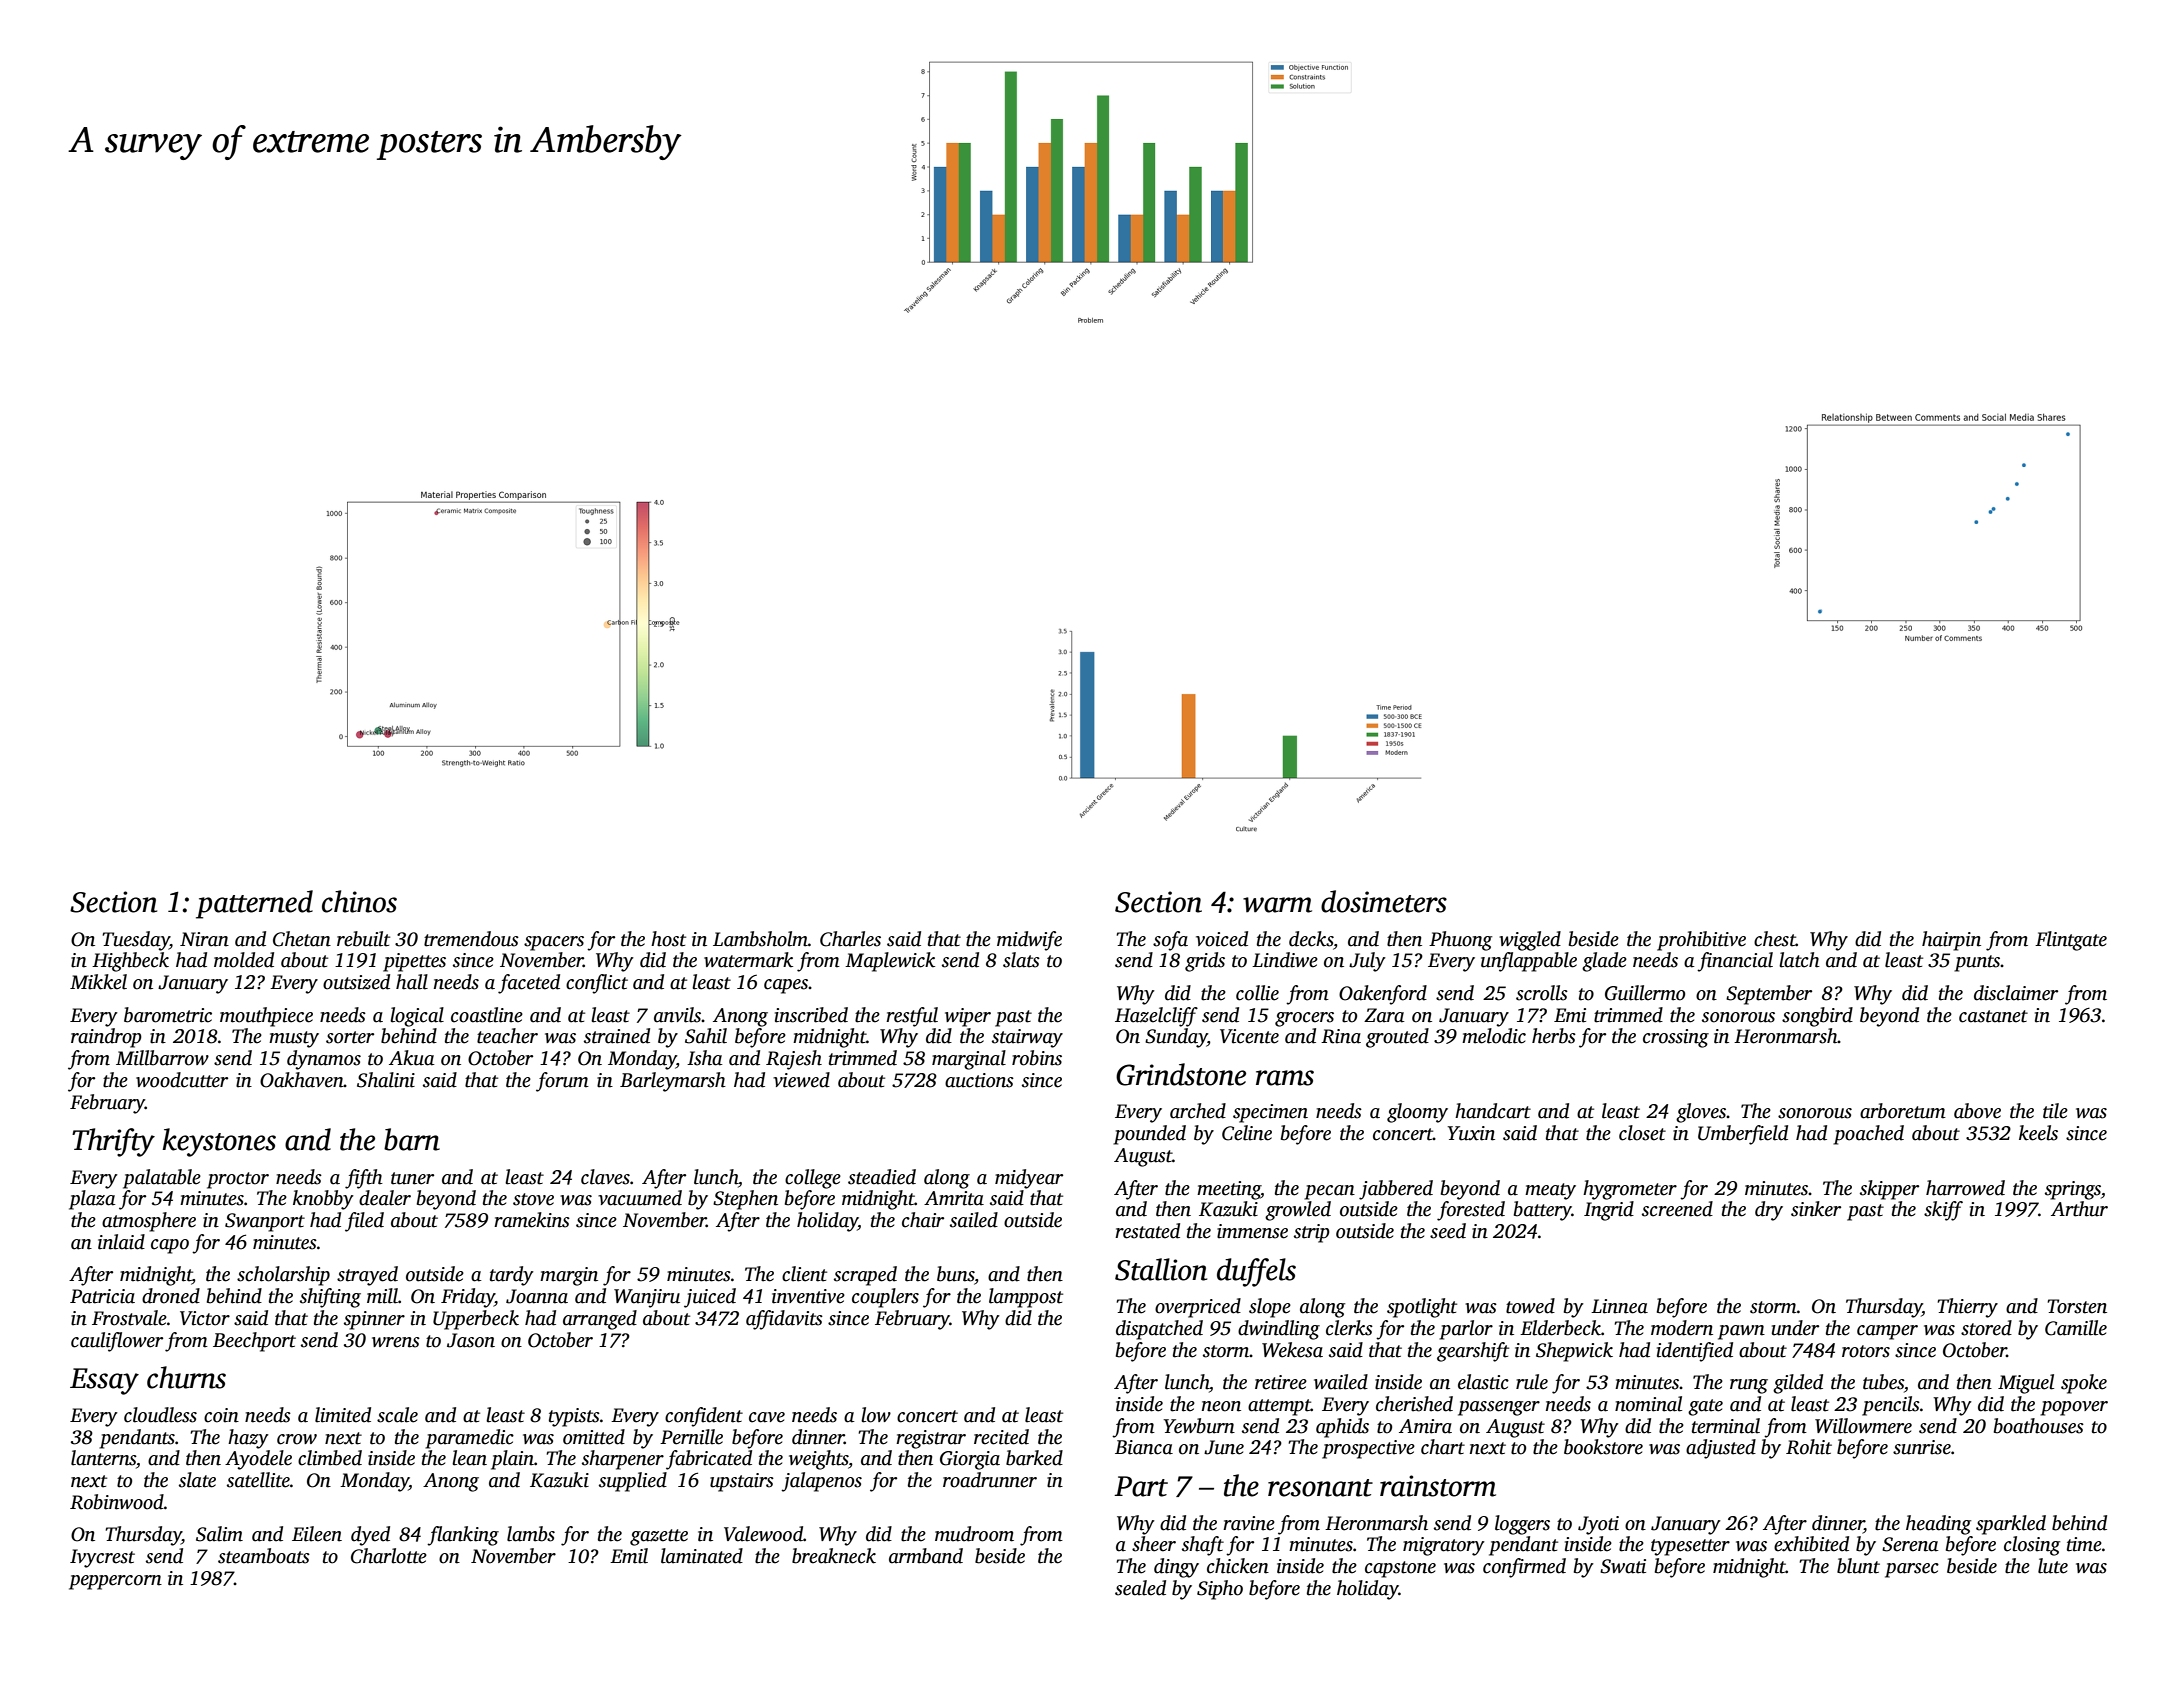 This screenshot has height=1683, width=2178. Describe the element at coordinates (1922, 1447) in the screenshot. I see `sunrise` at that location.
